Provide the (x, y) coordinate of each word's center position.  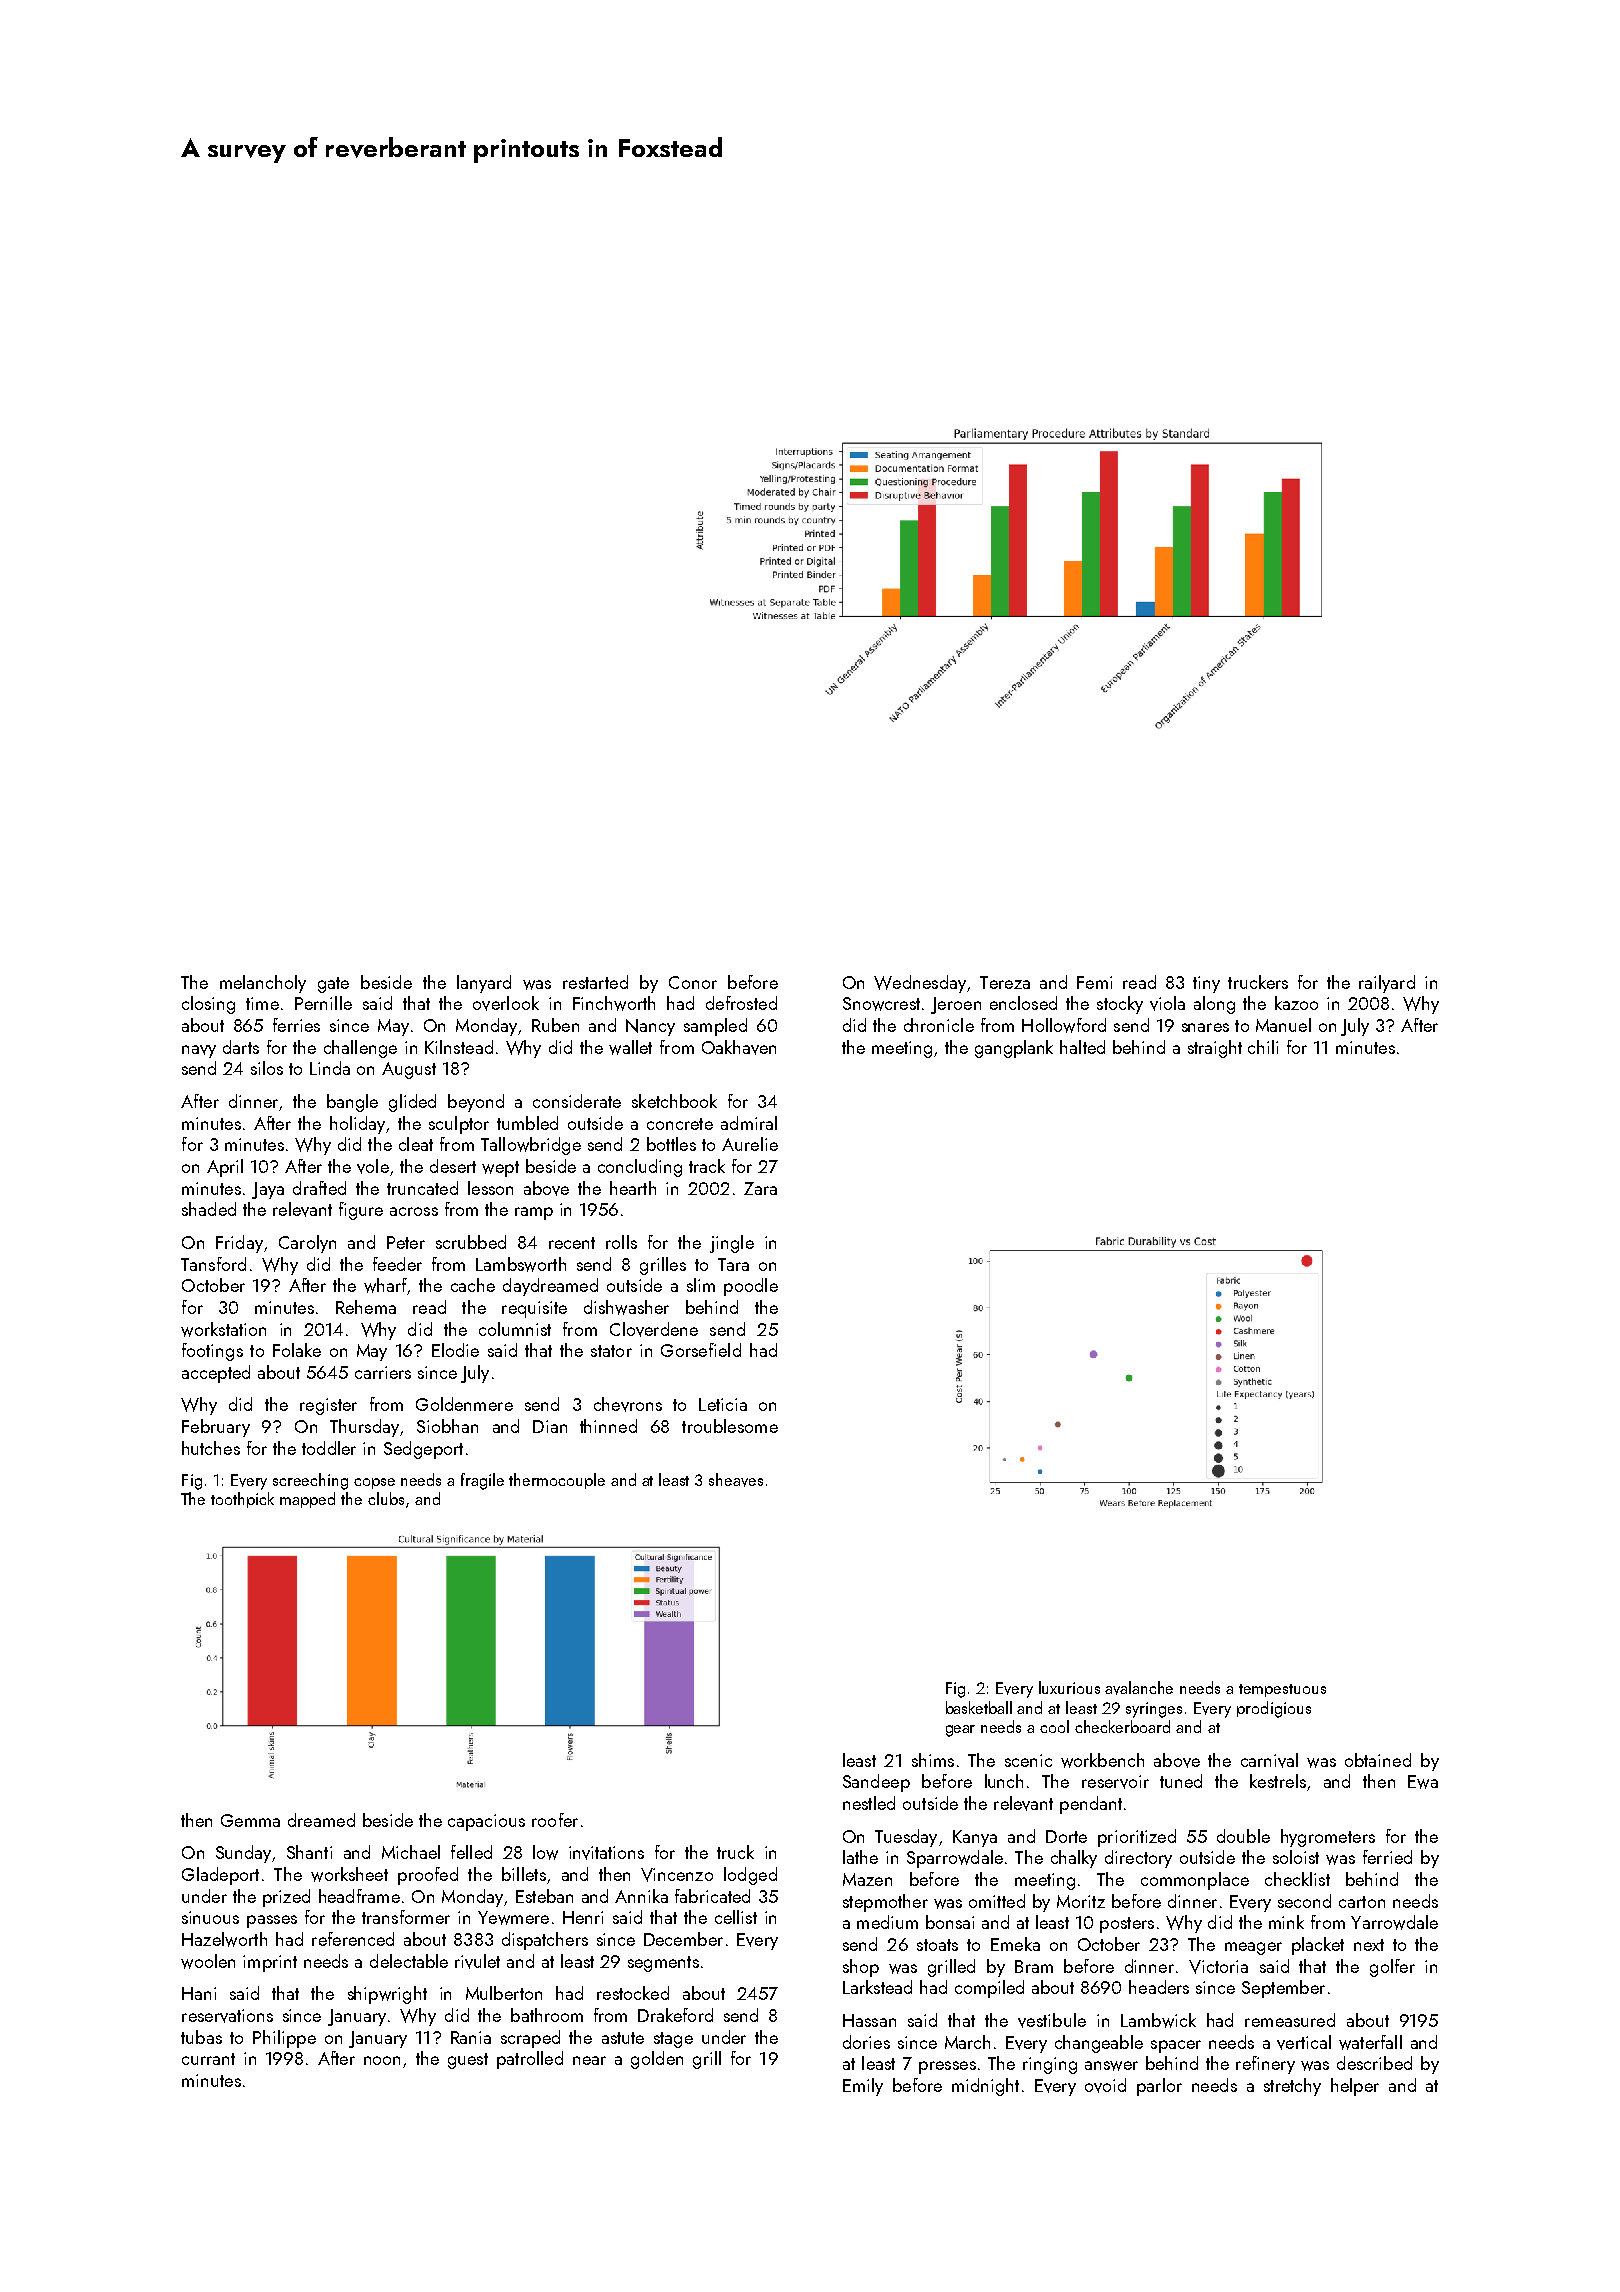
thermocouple (557, 1481)
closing (208, 1005)
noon (382, 2060)
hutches (211, 1448)
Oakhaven (739, 1047)
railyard (1387, 984)
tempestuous (1282, 1690)
